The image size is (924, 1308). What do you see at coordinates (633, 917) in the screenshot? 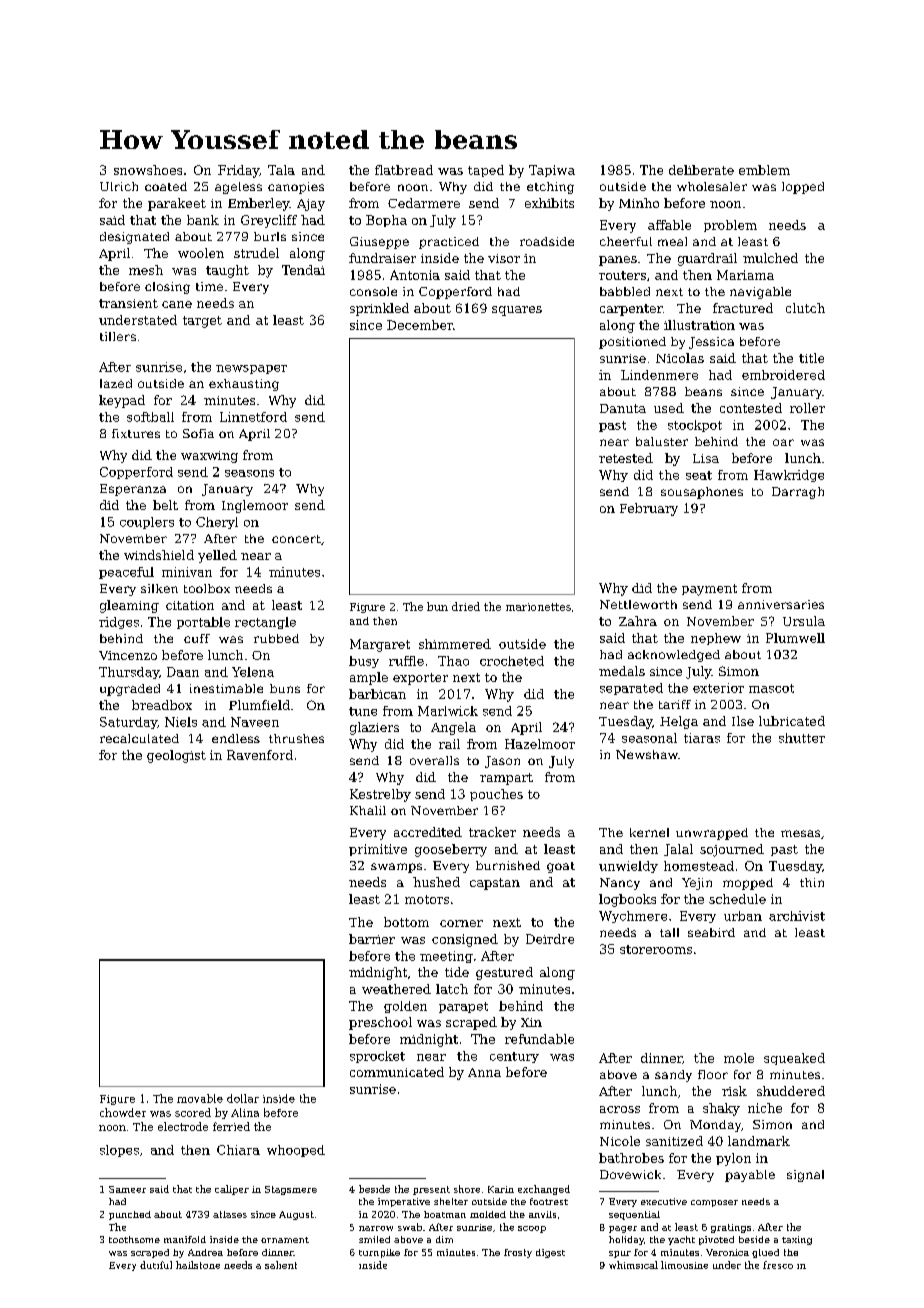
I see `Wychmere` at bounding box center [633, 917].
